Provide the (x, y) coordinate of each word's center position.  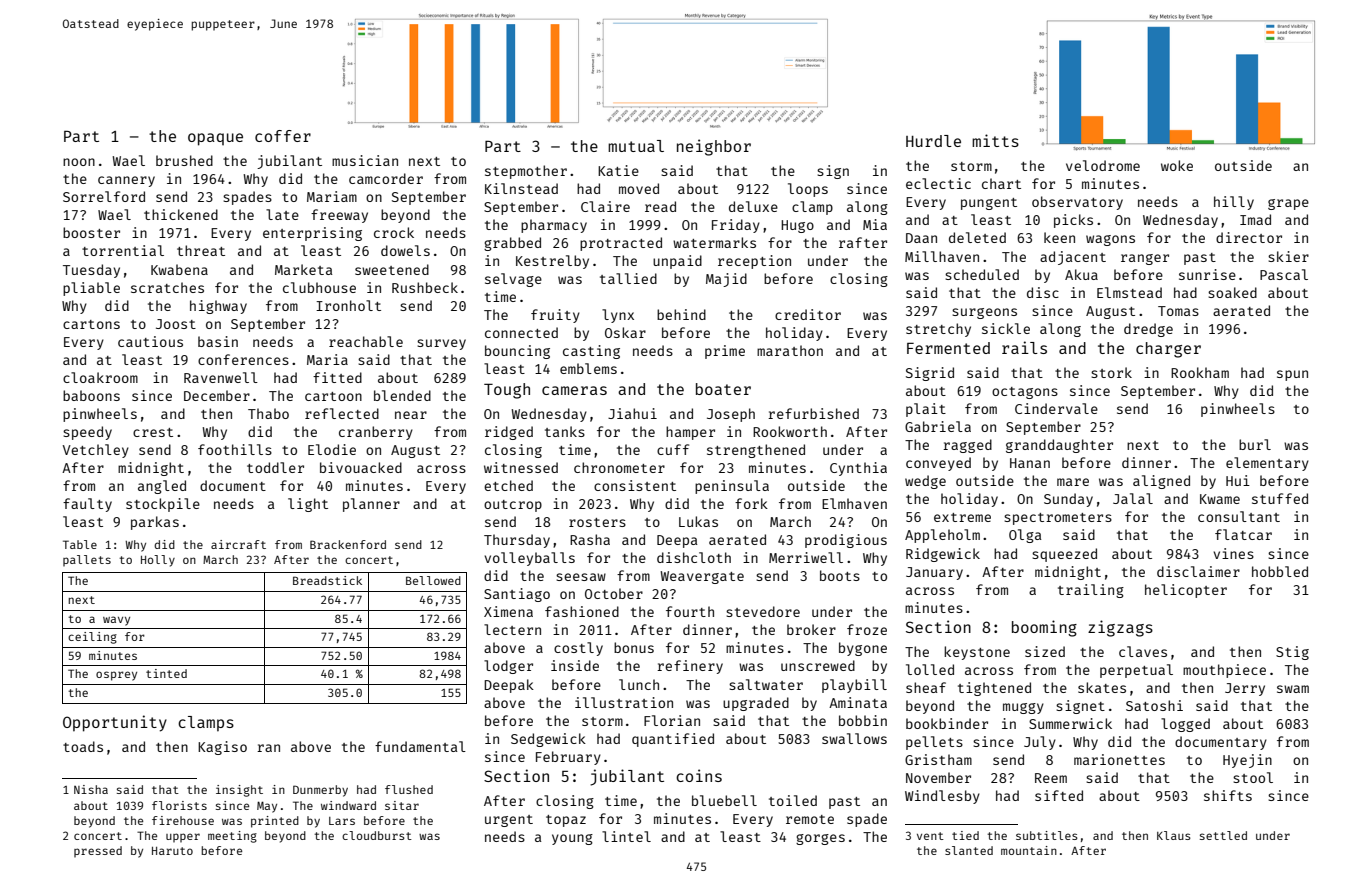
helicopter (1186, 591)
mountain (1029, 850)
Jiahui (632, 413)
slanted (969, 850)
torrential (123, 250)
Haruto (172, 851)
